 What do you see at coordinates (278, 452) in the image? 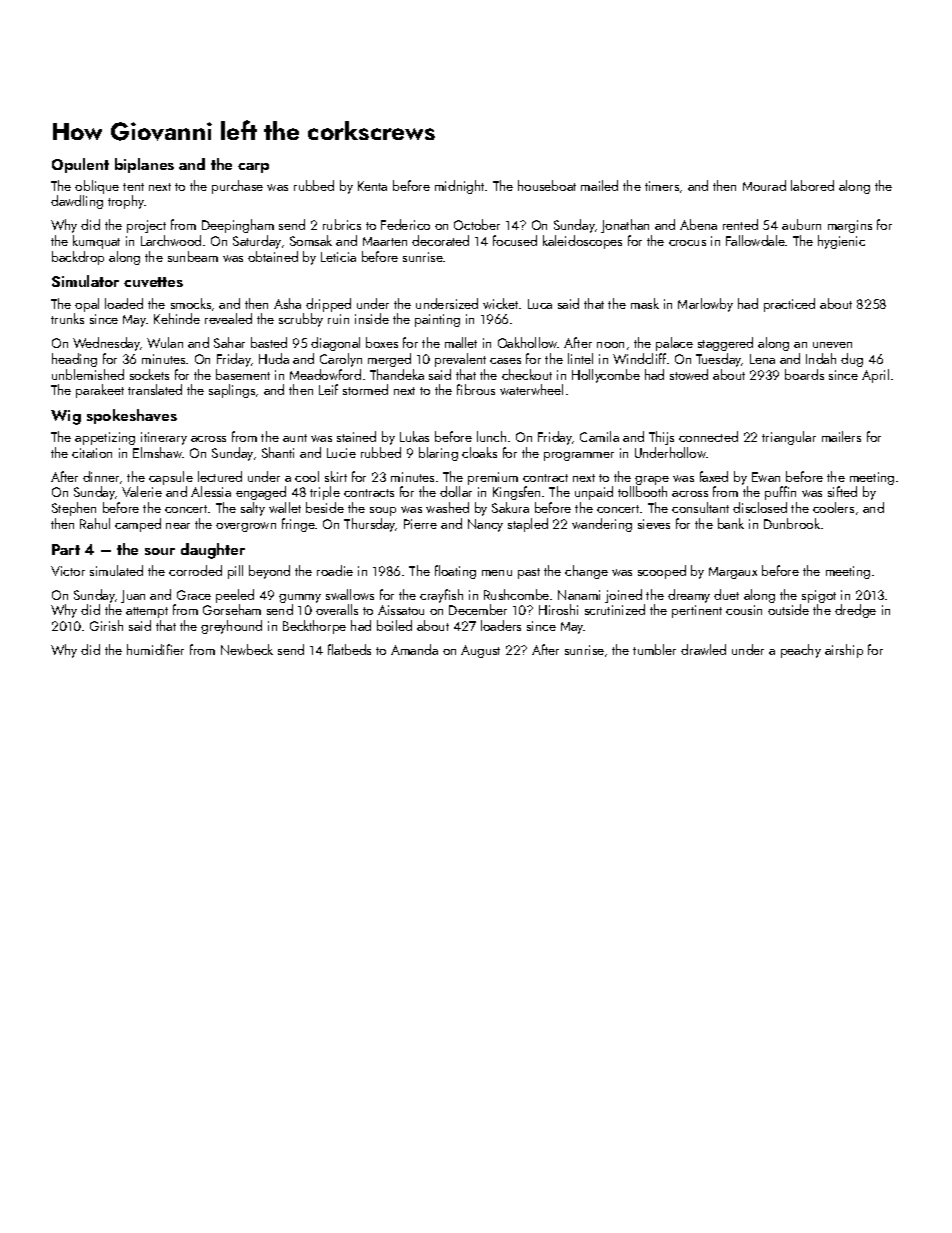
I see `Shanti` at bounding box center [278, 452].
